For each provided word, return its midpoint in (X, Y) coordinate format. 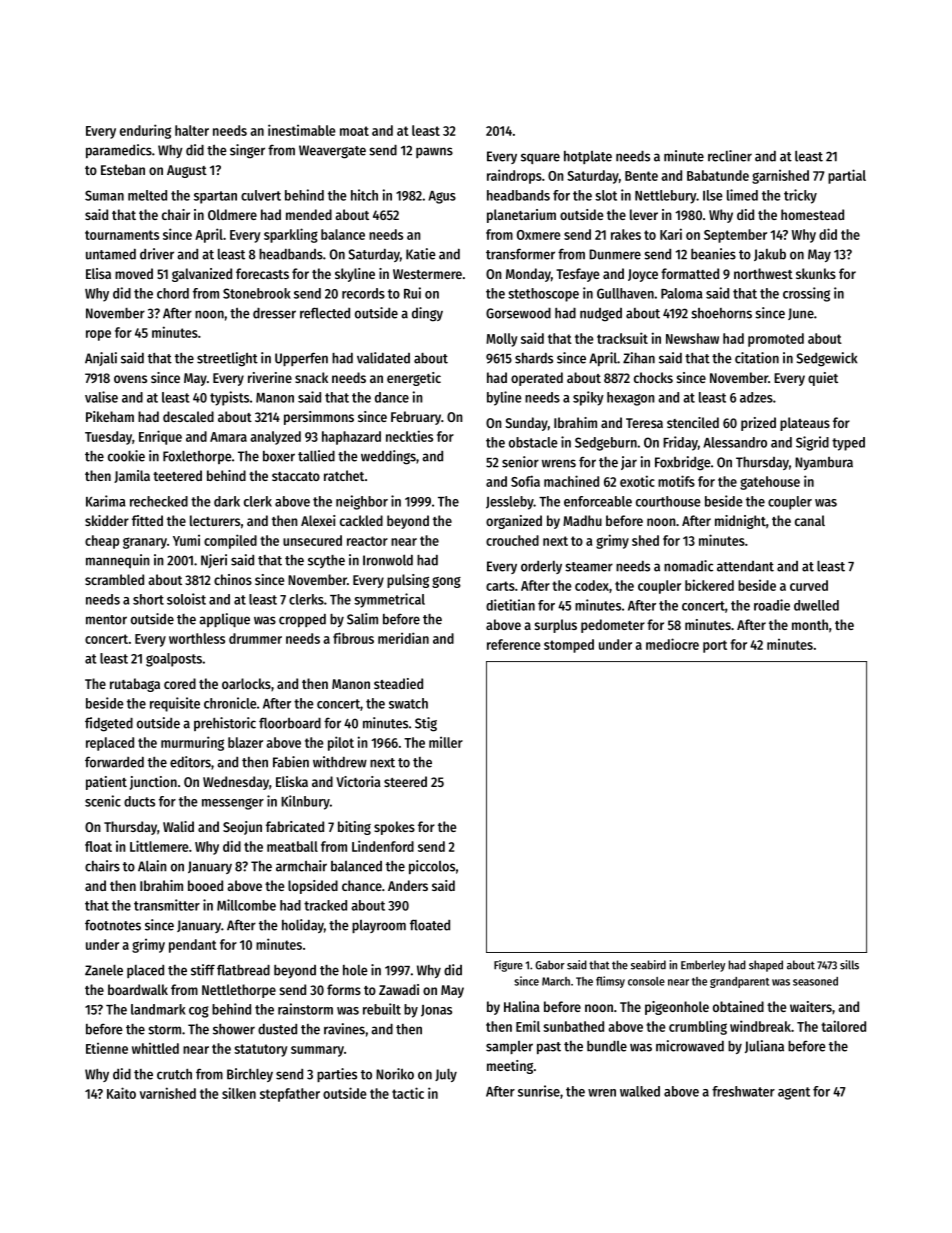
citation (757, 358)
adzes (756, 397)
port (715, 646)
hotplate (588, 157)
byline (504, 398)
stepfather (290, 1095)
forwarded (114, 762)
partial (847, 176)
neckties (409, 436)
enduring (145, 131)
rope (98, 335)
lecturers (215, 520)
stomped (569, 646)
